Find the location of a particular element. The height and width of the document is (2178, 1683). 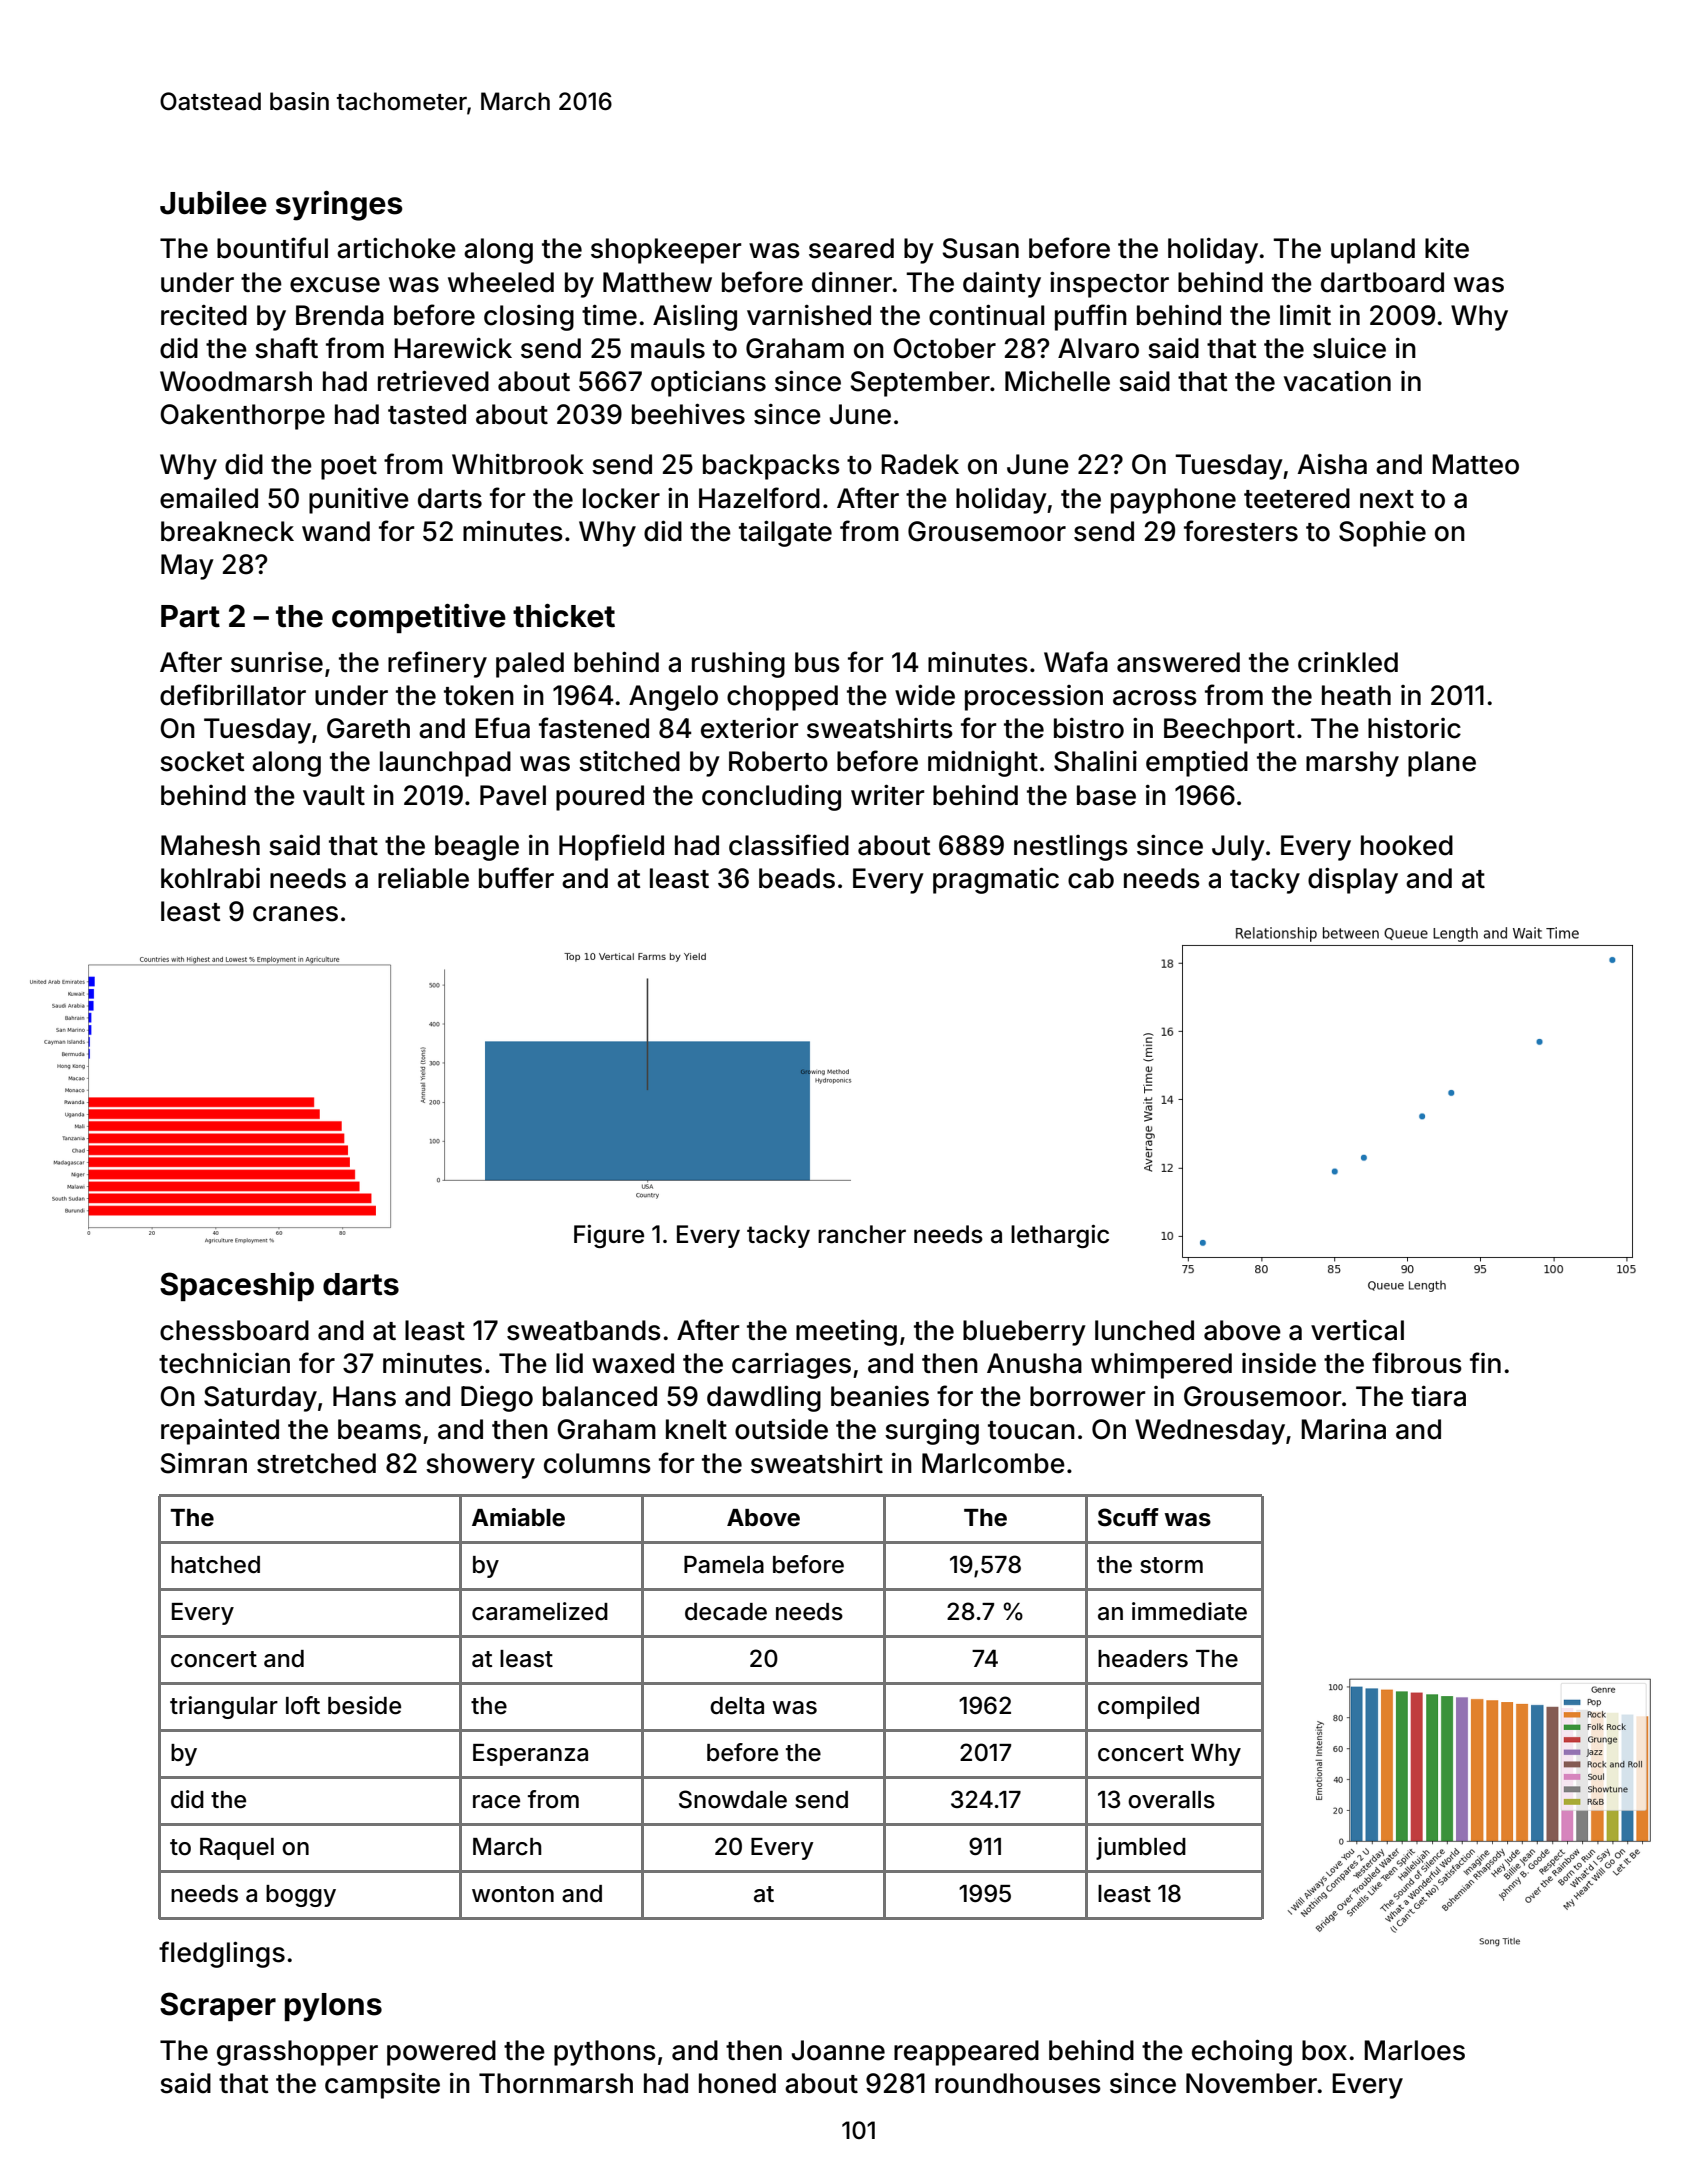

thicket is located at coordinates (564, 616).
